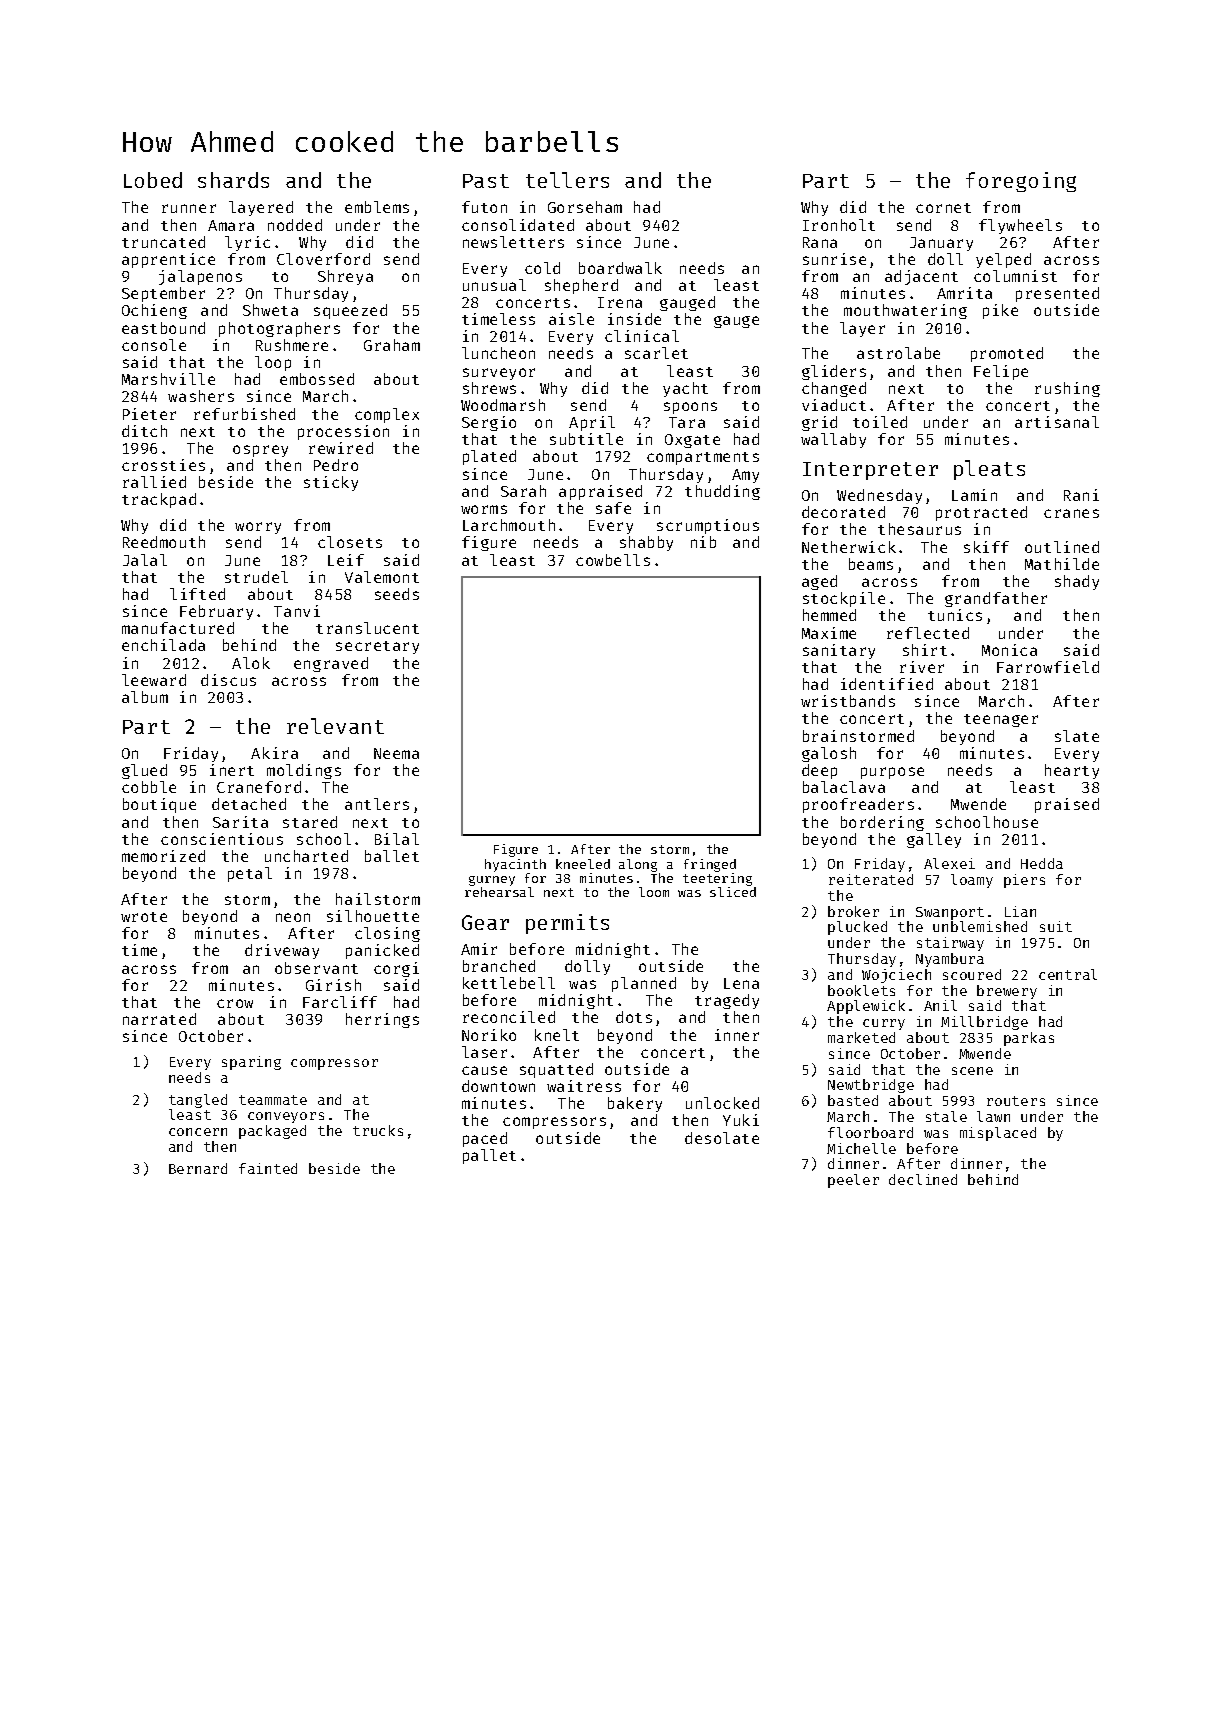  What do you see at coordinates (486, 181) in the document?
I see `Past` at bounding box center [486, 181].
